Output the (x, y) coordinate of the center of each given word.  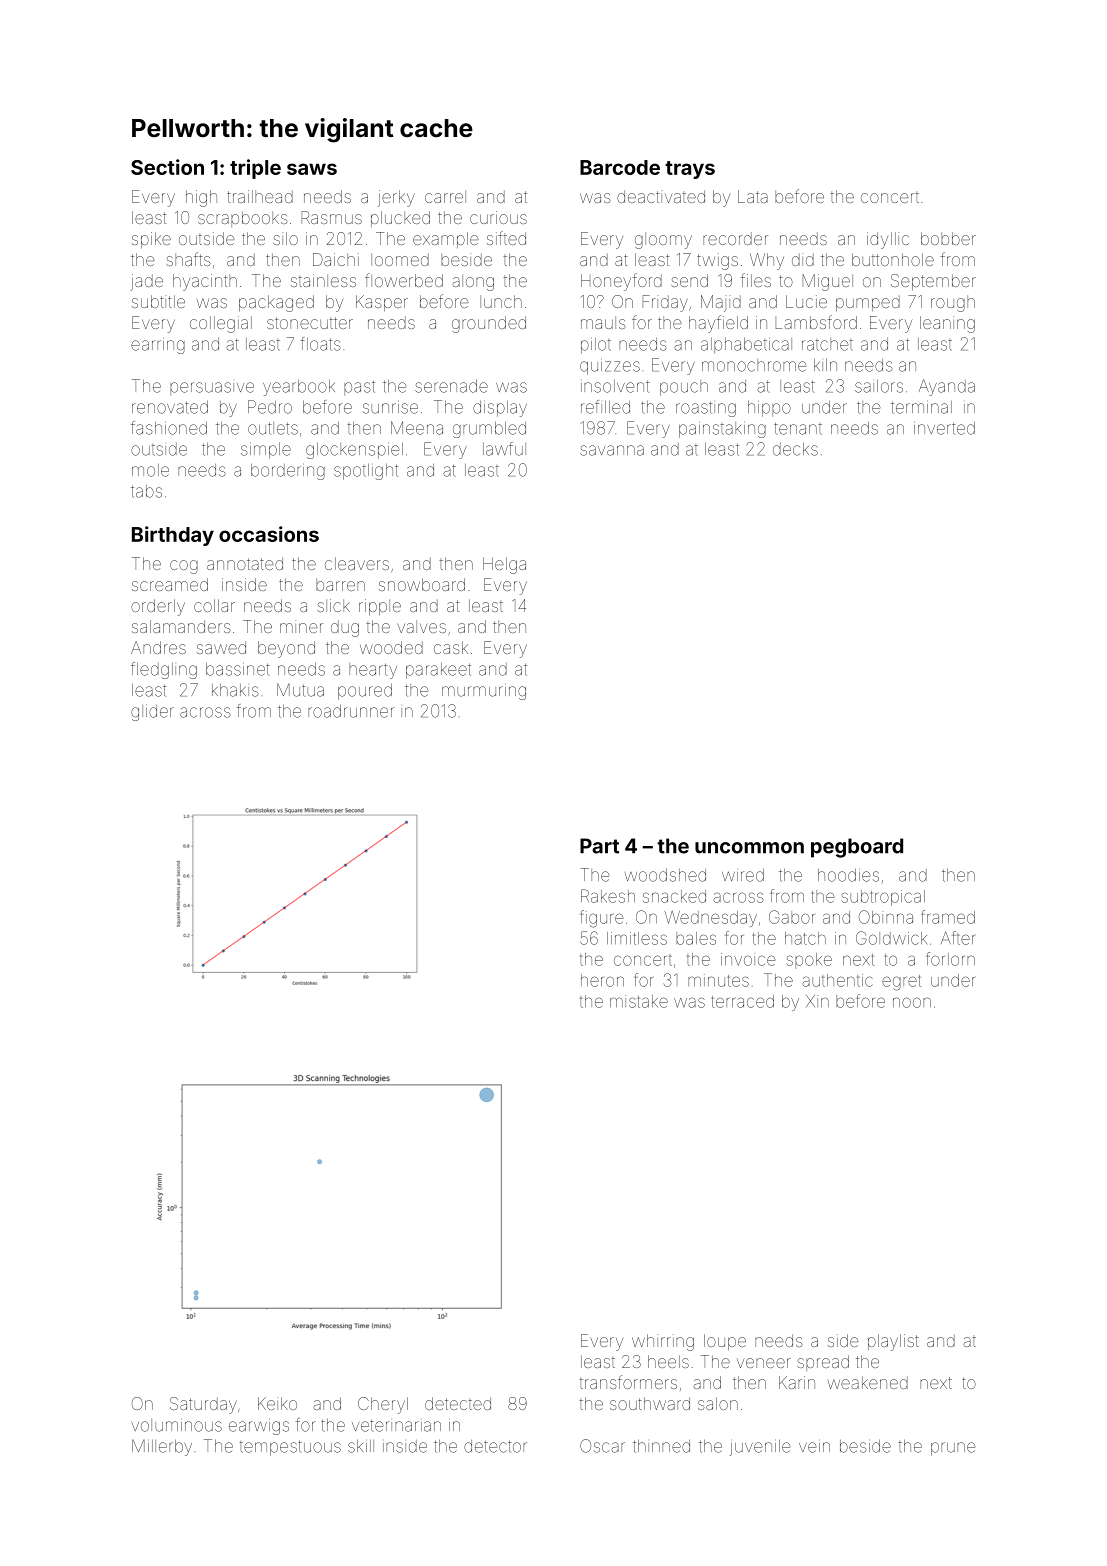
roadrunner (351, 711)
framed (948, 917)
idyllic (888, 240)
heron (602, 980)
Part (599, 846)
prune (953, 1449)
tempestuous (290, 1448)
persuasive (212, 389)
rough (953, 303)
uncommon (749, 848)
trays (690, 170)
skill (361, 1446)
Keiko (277, 1403)
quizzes (610, 368)
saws (312, 169)
